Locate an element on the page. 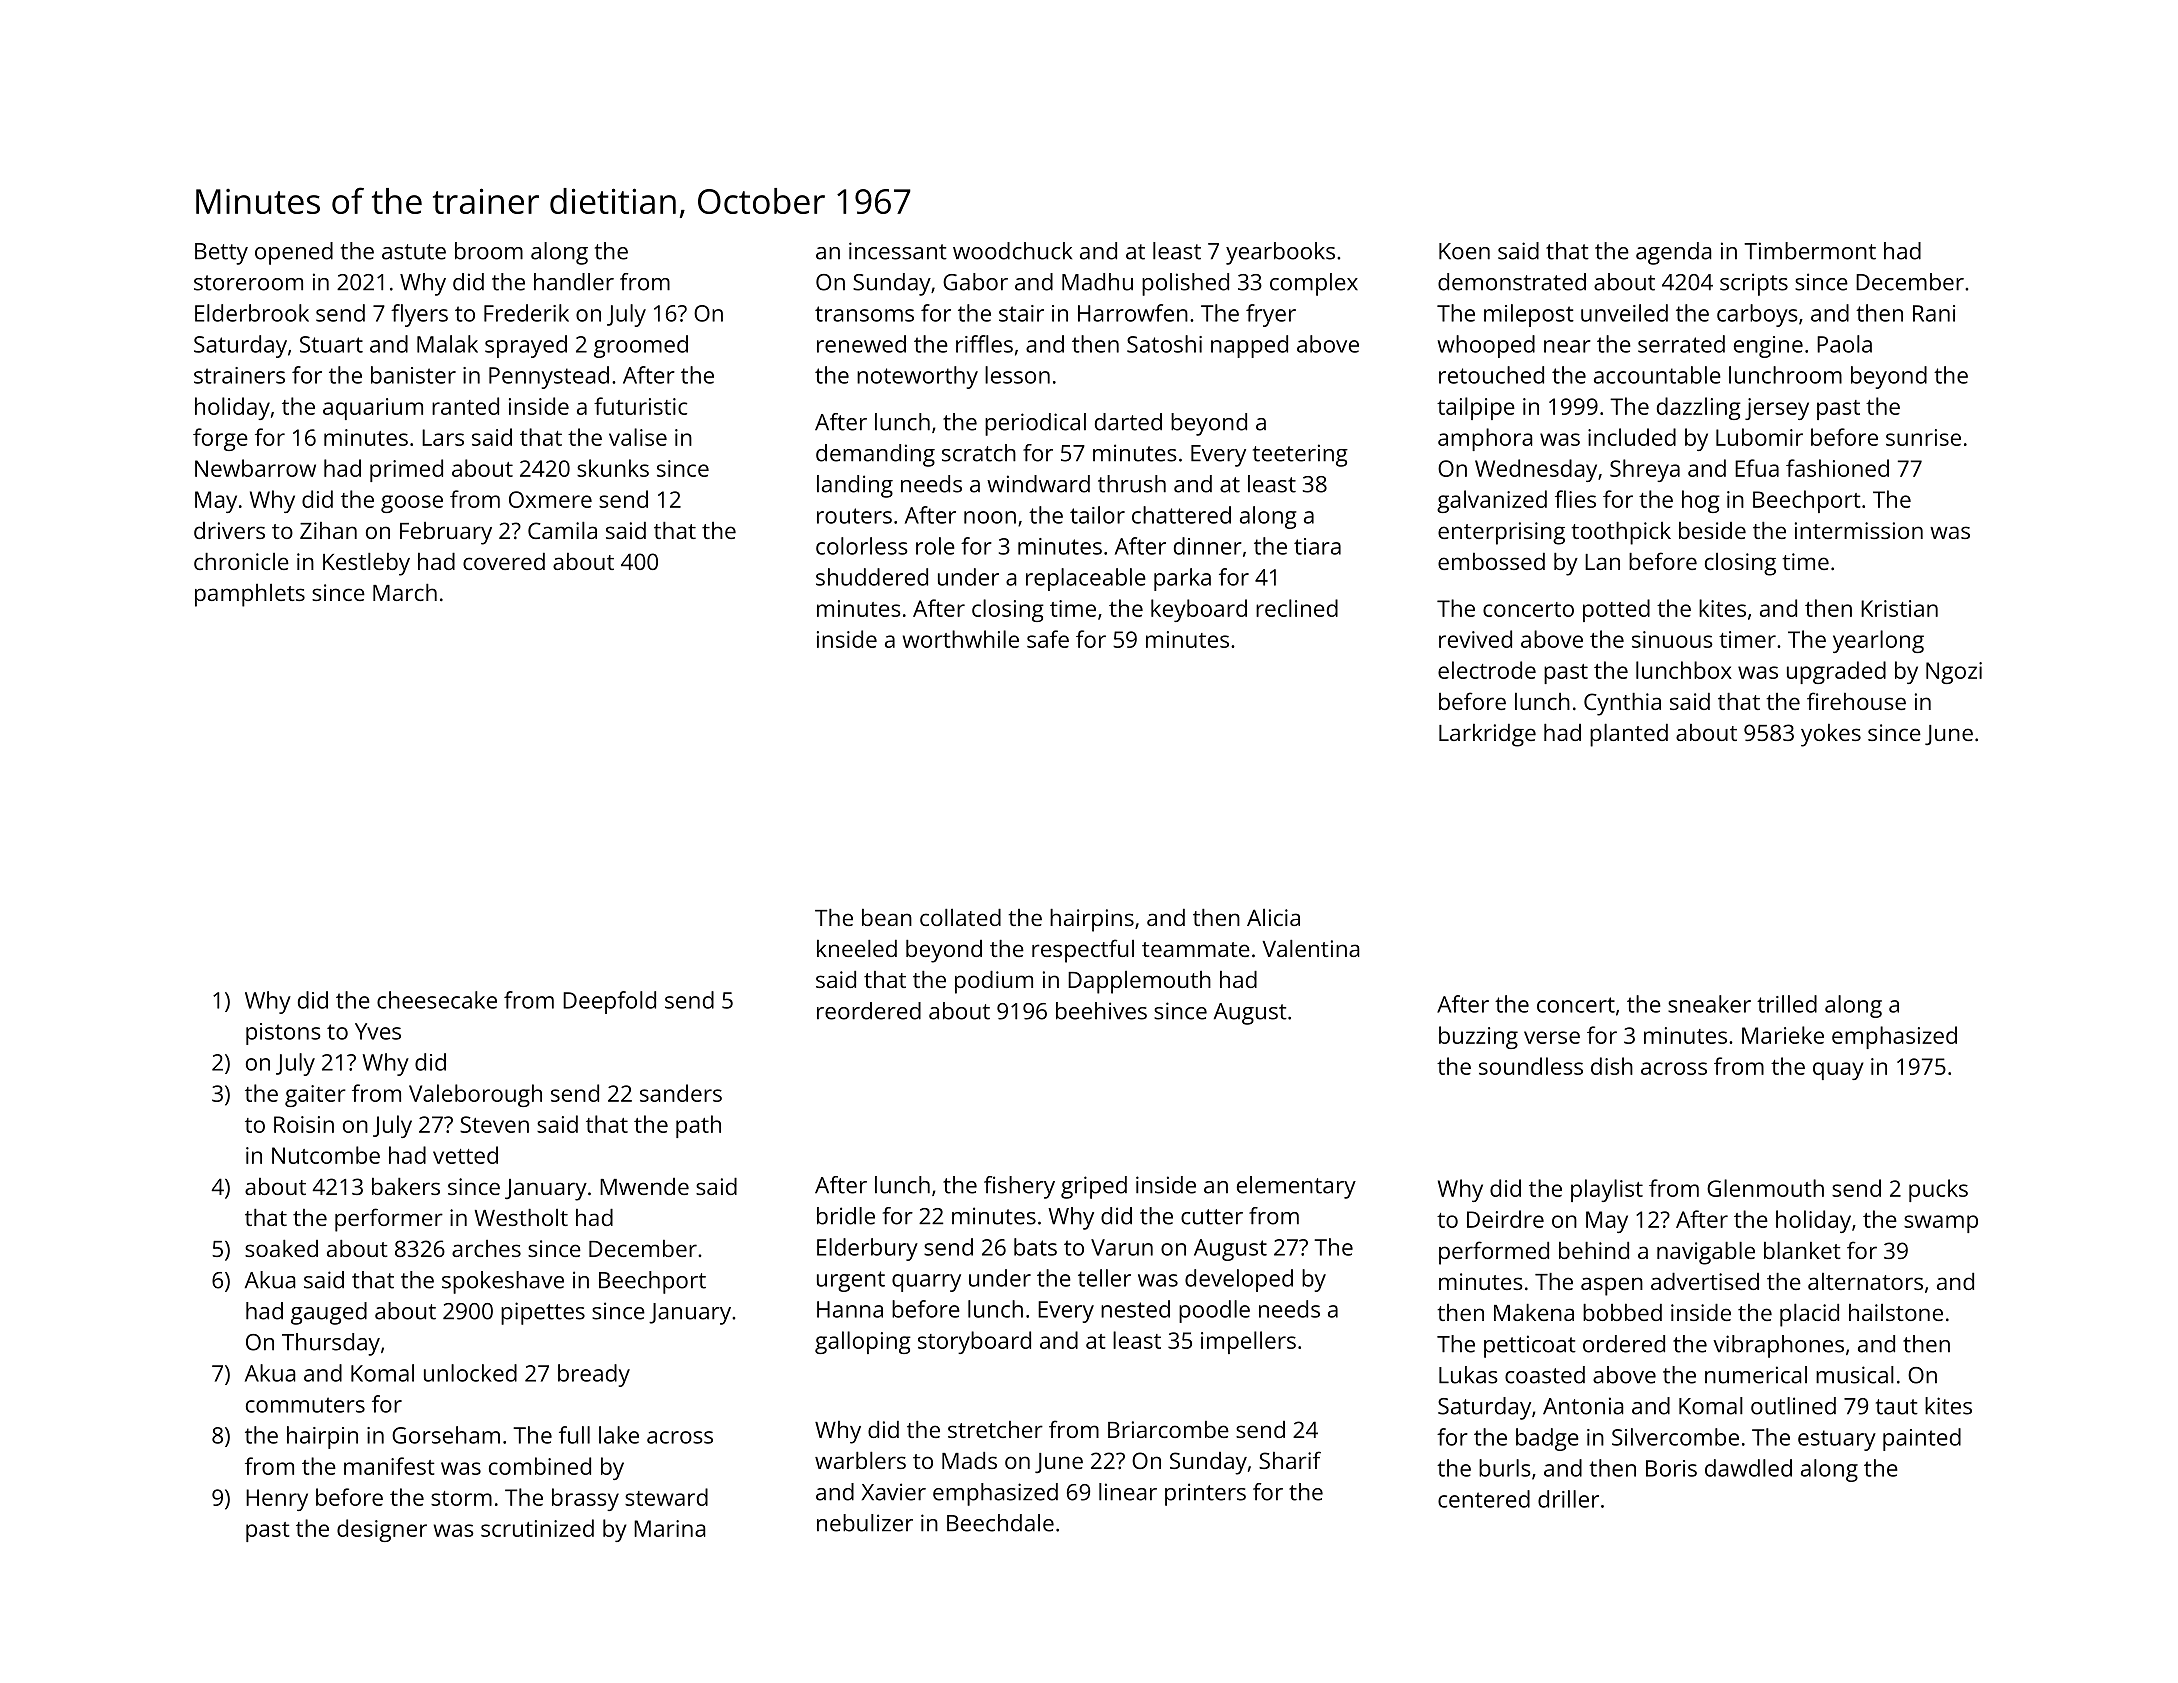  sunrise is located at coordinates (1923, 437).
